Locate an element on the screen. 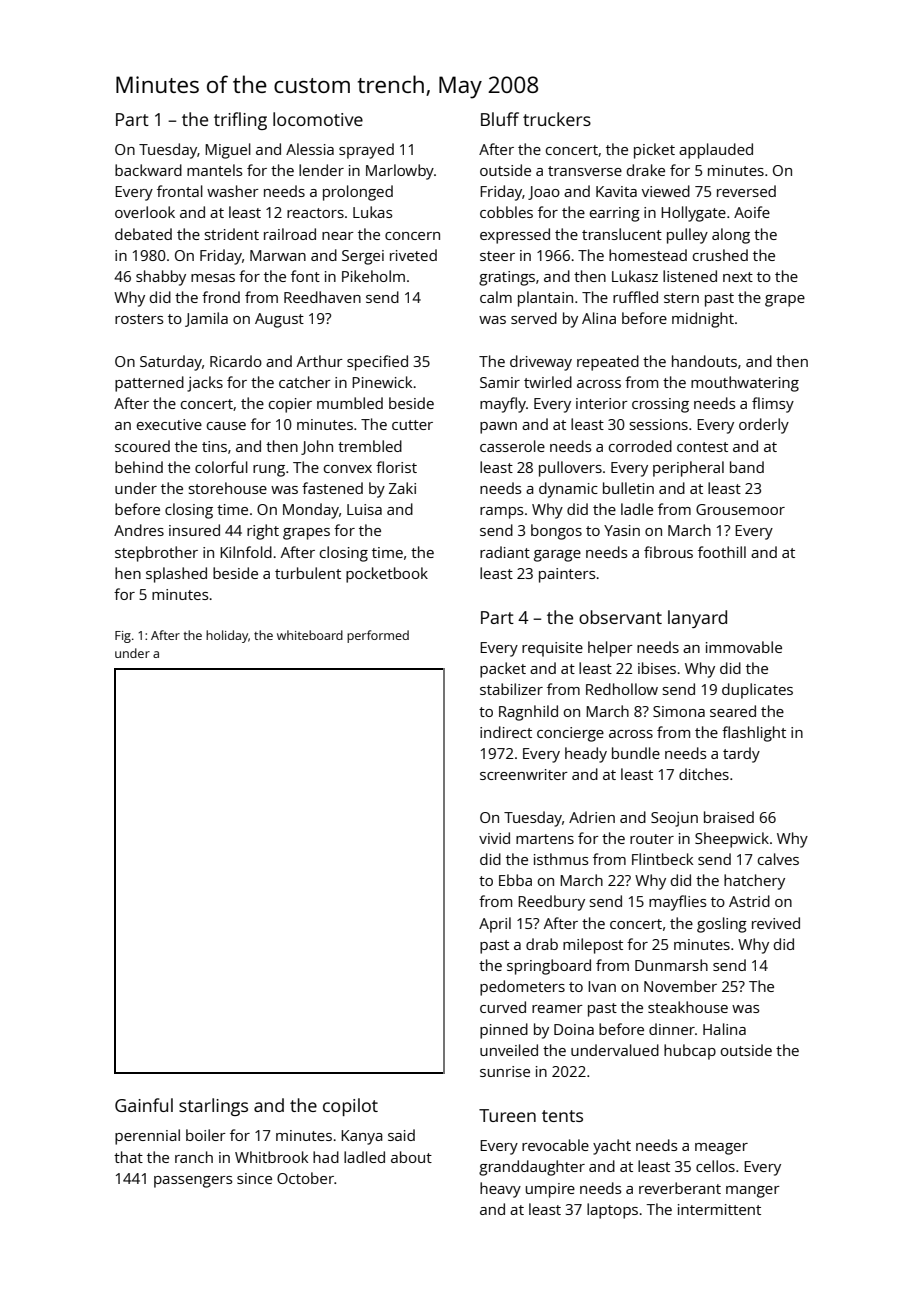 This screenshot has height=1308, width=924. passengers is located at coordinates (193, 1182).
